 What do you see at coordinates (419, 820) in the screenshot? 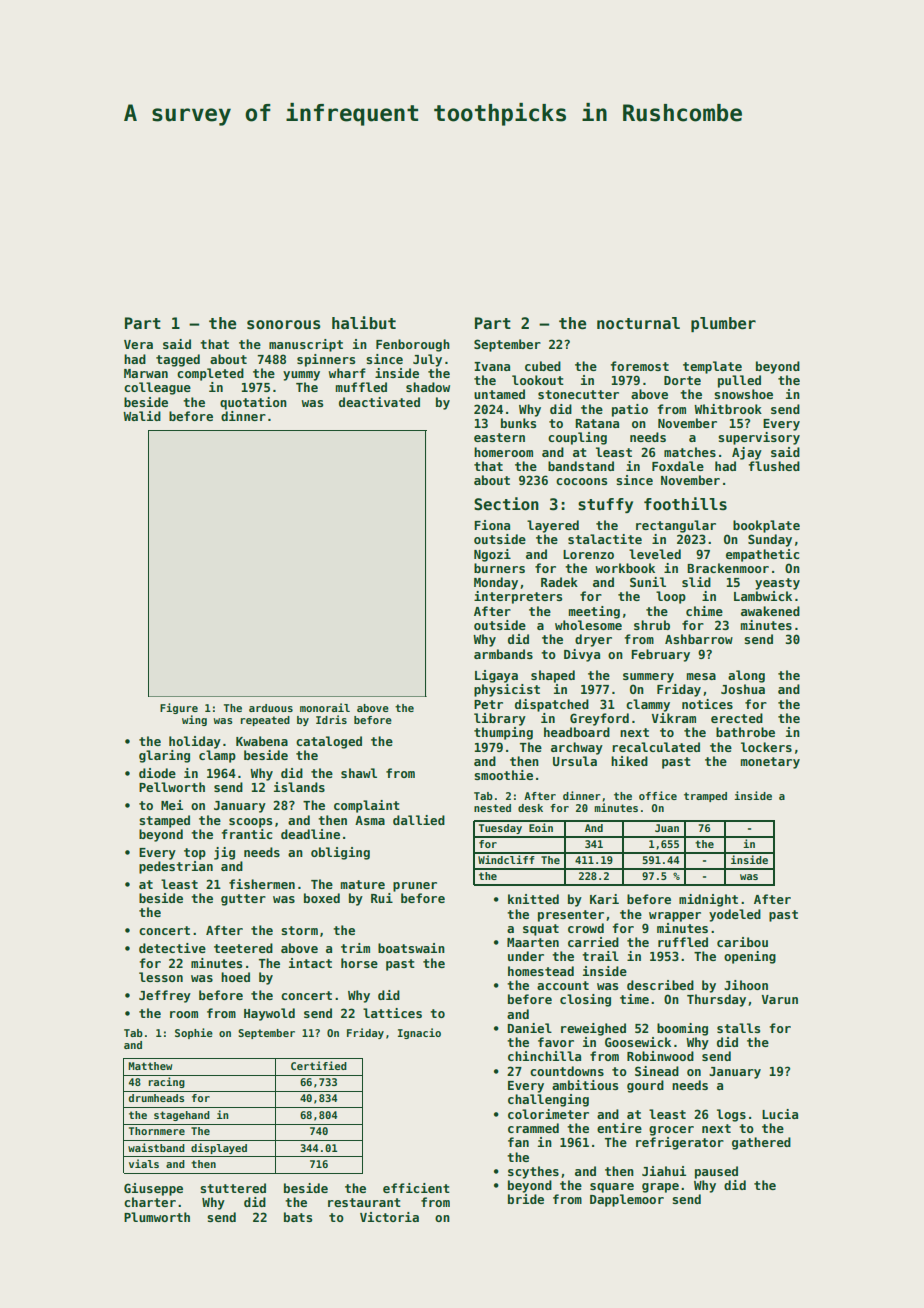
I see `dallied` at bounding box center [419, 820].
